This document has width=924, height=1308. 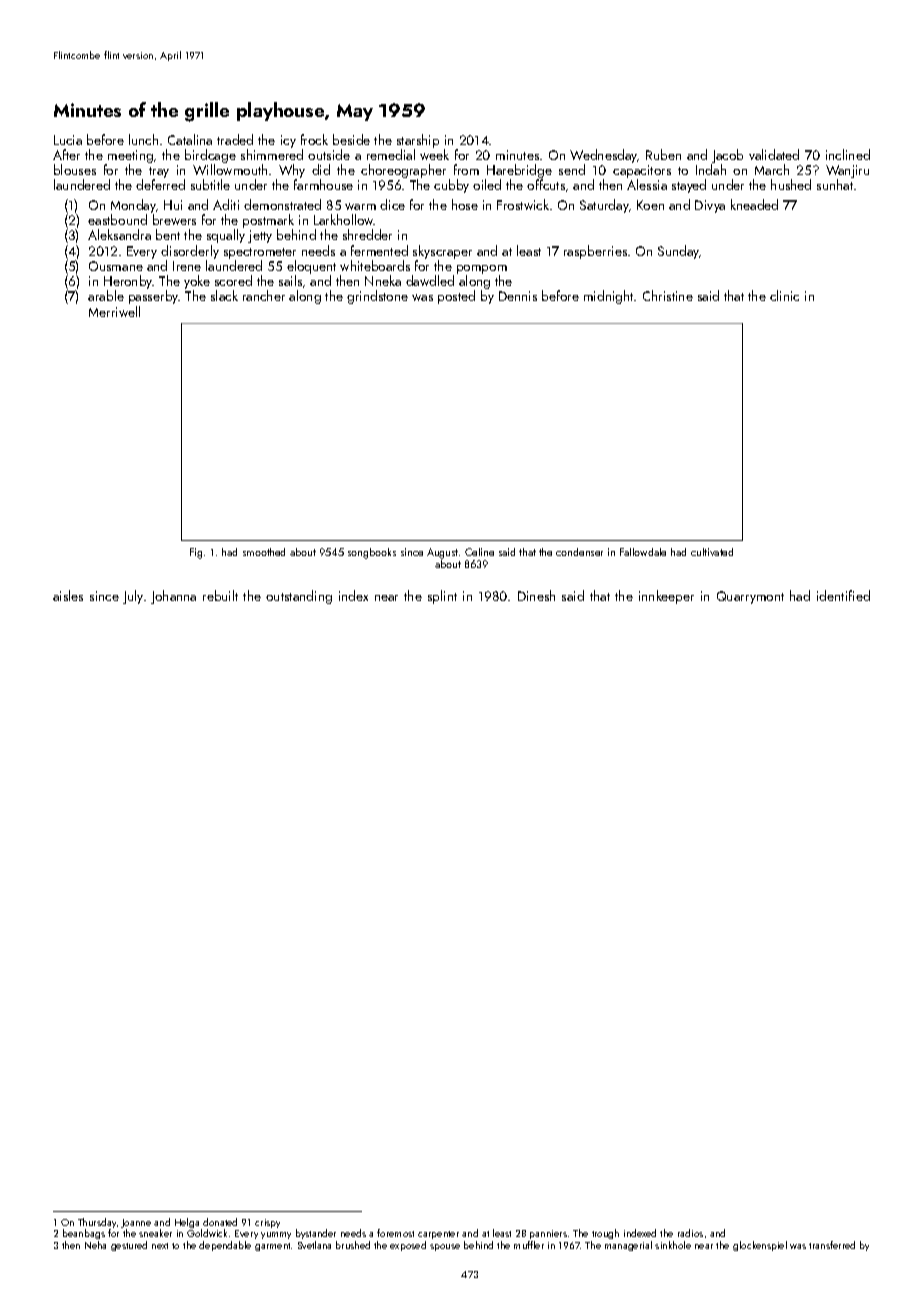 What do you see at coordinates (418, 141) in the document?
I see `starship` at bounding box center [418, 141].
